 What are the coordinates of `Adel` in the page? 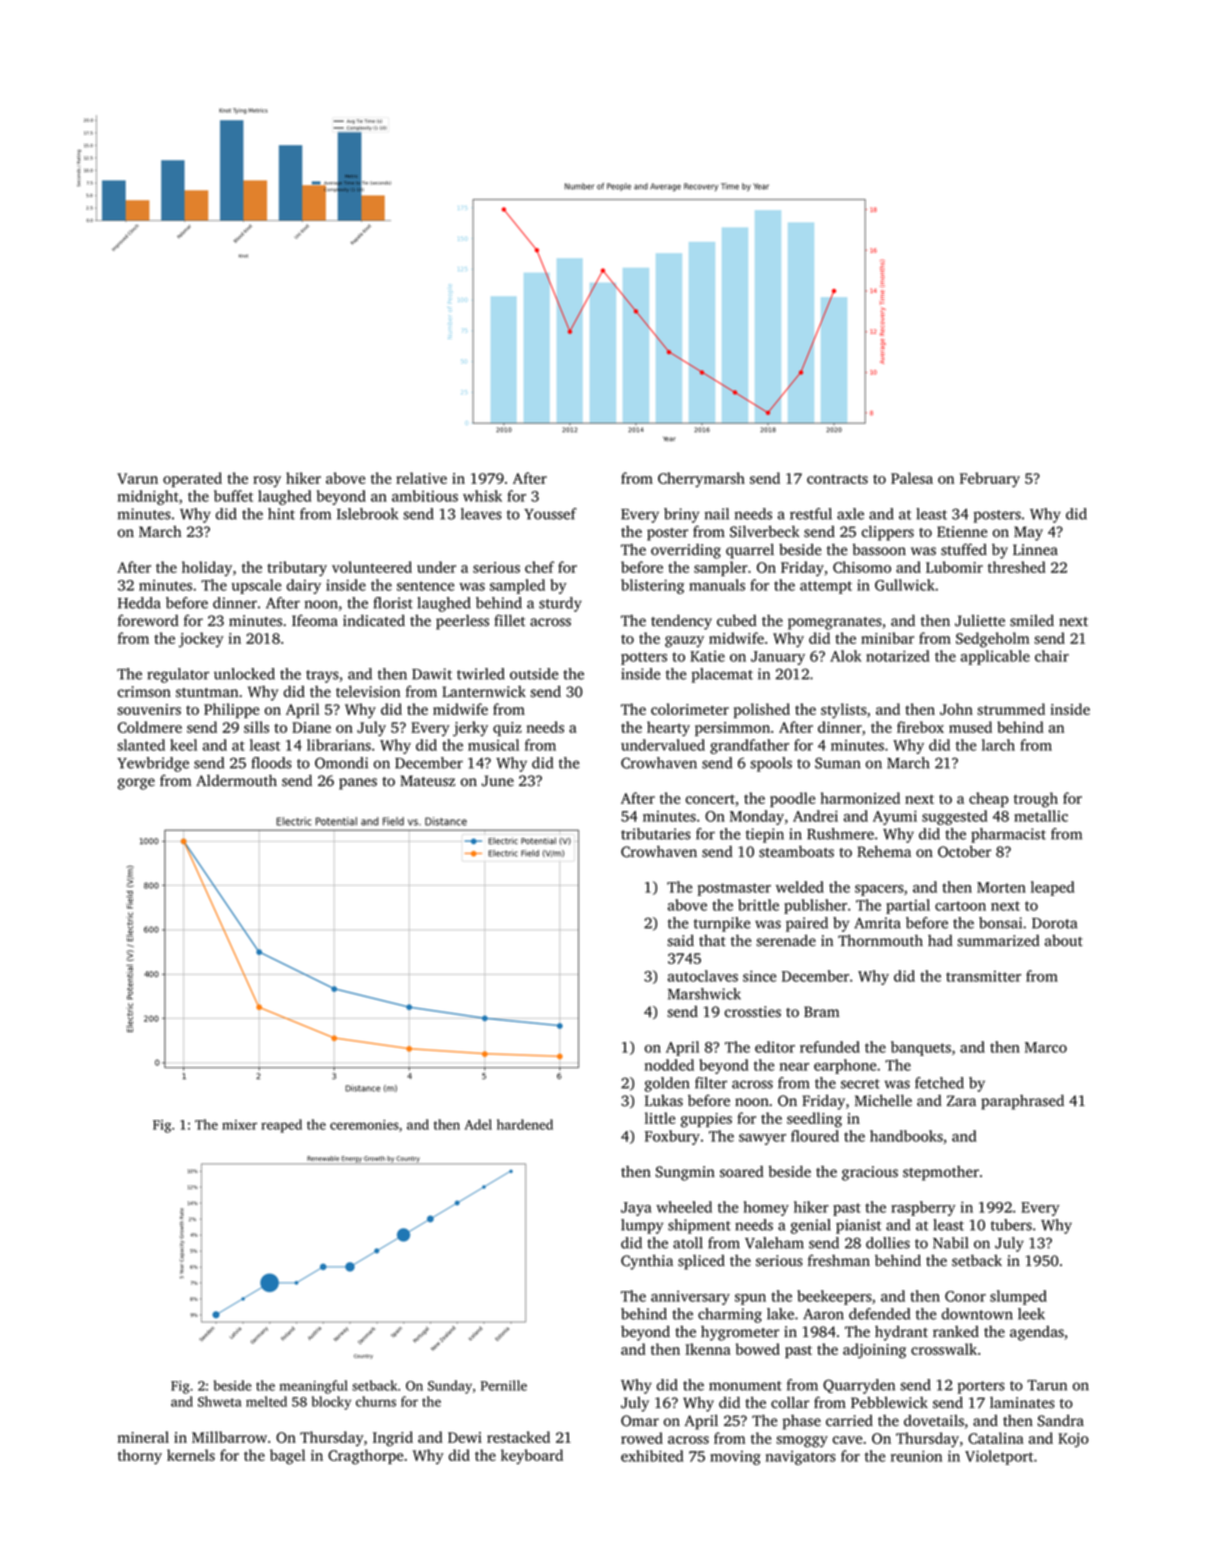 It's located at (478, 1124).
